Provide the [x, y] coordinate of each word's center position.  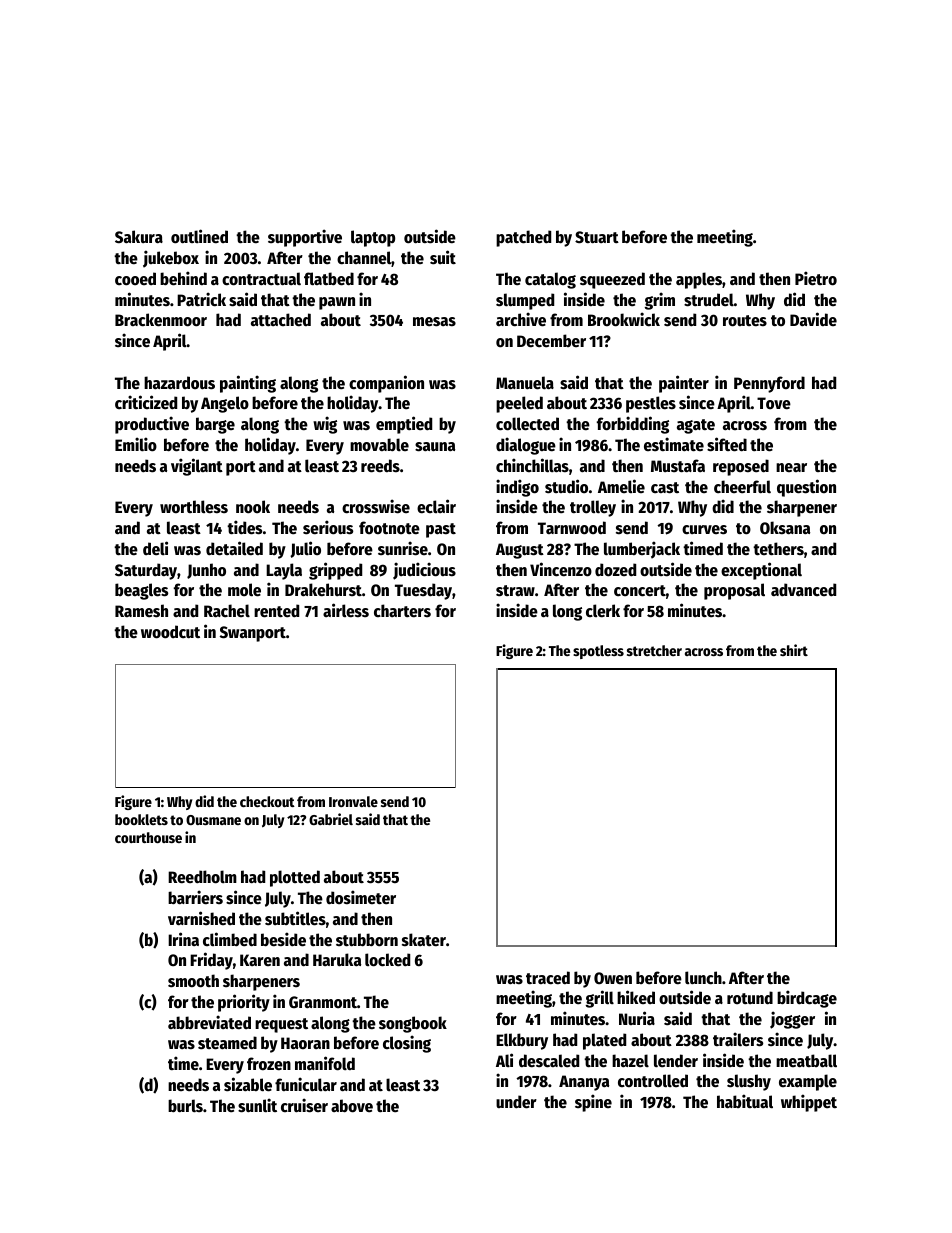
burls [185, 1106]
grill [600, 999]
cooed [135, 279]
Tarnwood [572, 528]
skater [424, 940]
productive [152, 425]
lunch [703, 978]
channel [364, 258]
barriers [195, 897]
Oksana [785, 528]
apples [699, 280]
